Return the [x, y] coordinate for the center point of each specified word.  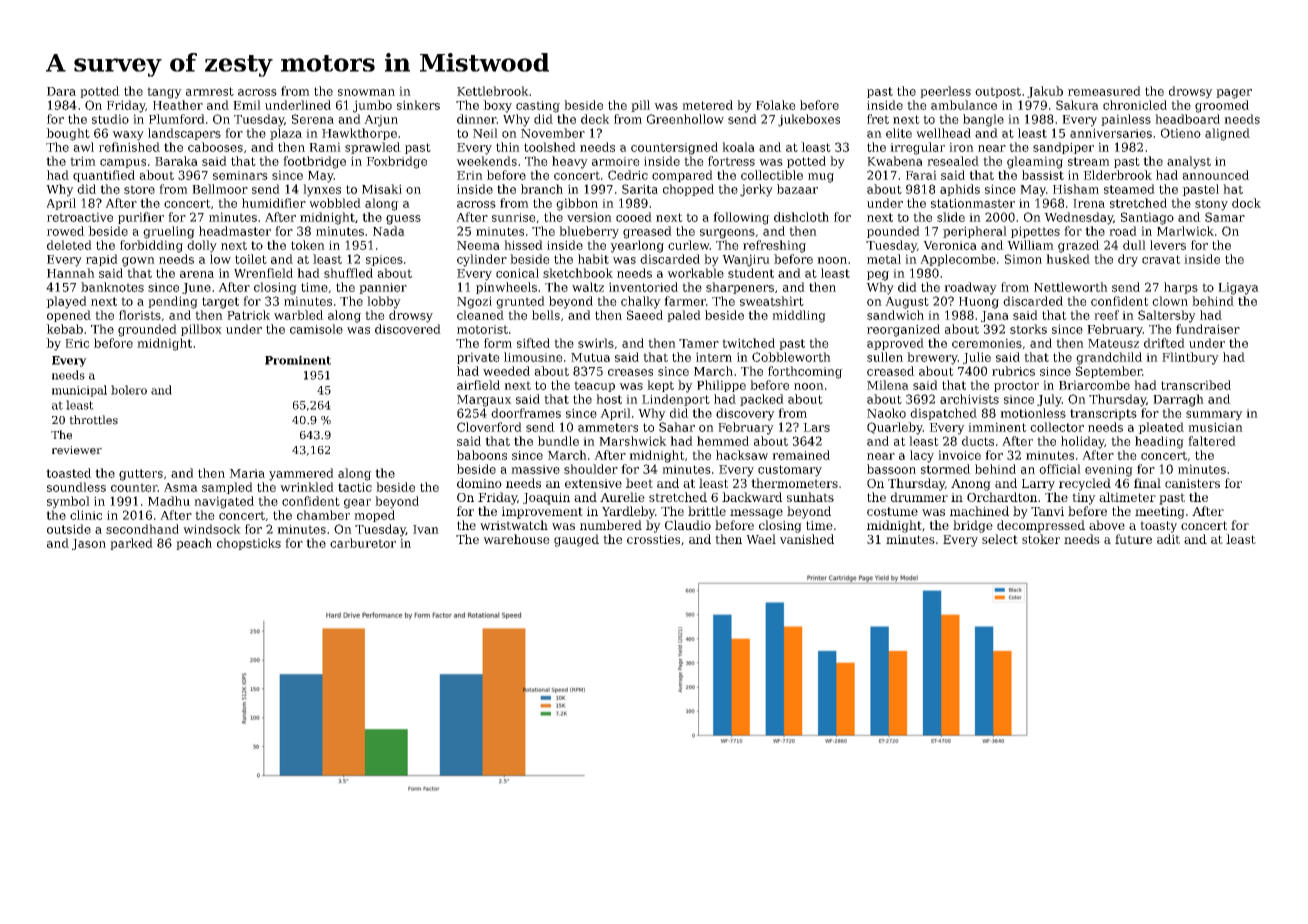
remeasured [1104, 91]
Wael [761, 539]
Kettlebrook [493, 91]
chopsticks [249, 544]
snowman [366, 92]
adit [1168, 539]
